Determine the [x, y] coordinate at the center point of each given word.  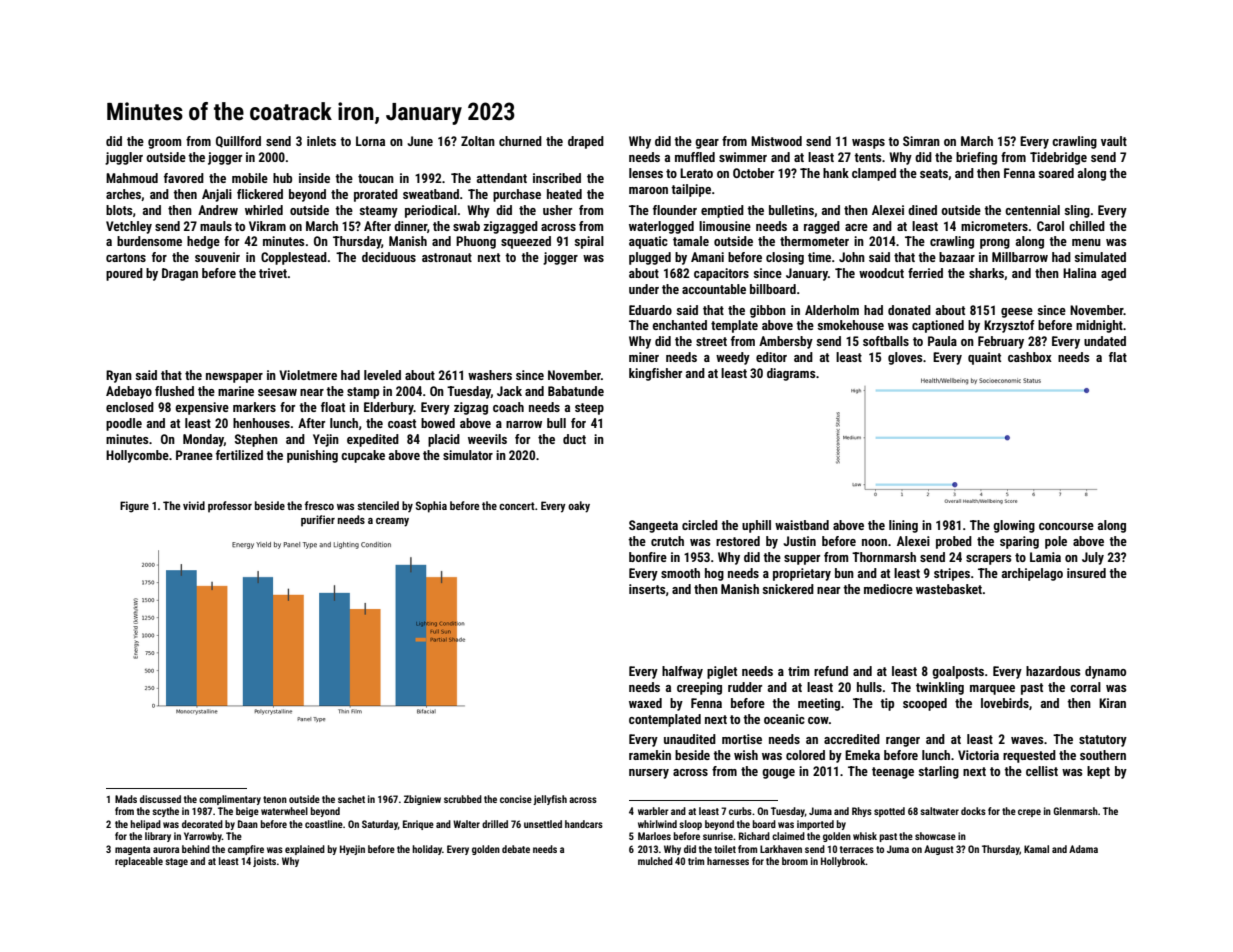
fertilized [239, 455]
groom [164, 144]
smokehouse [851, 325]
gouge [778, 774]
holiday [427, 850]
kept [1098, 772]
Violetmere [308, 375]
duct [574, 439]
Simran [921, 141]
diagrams [791, 374]
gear [707, 144]
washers [490, 375]
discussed [160, 799]
